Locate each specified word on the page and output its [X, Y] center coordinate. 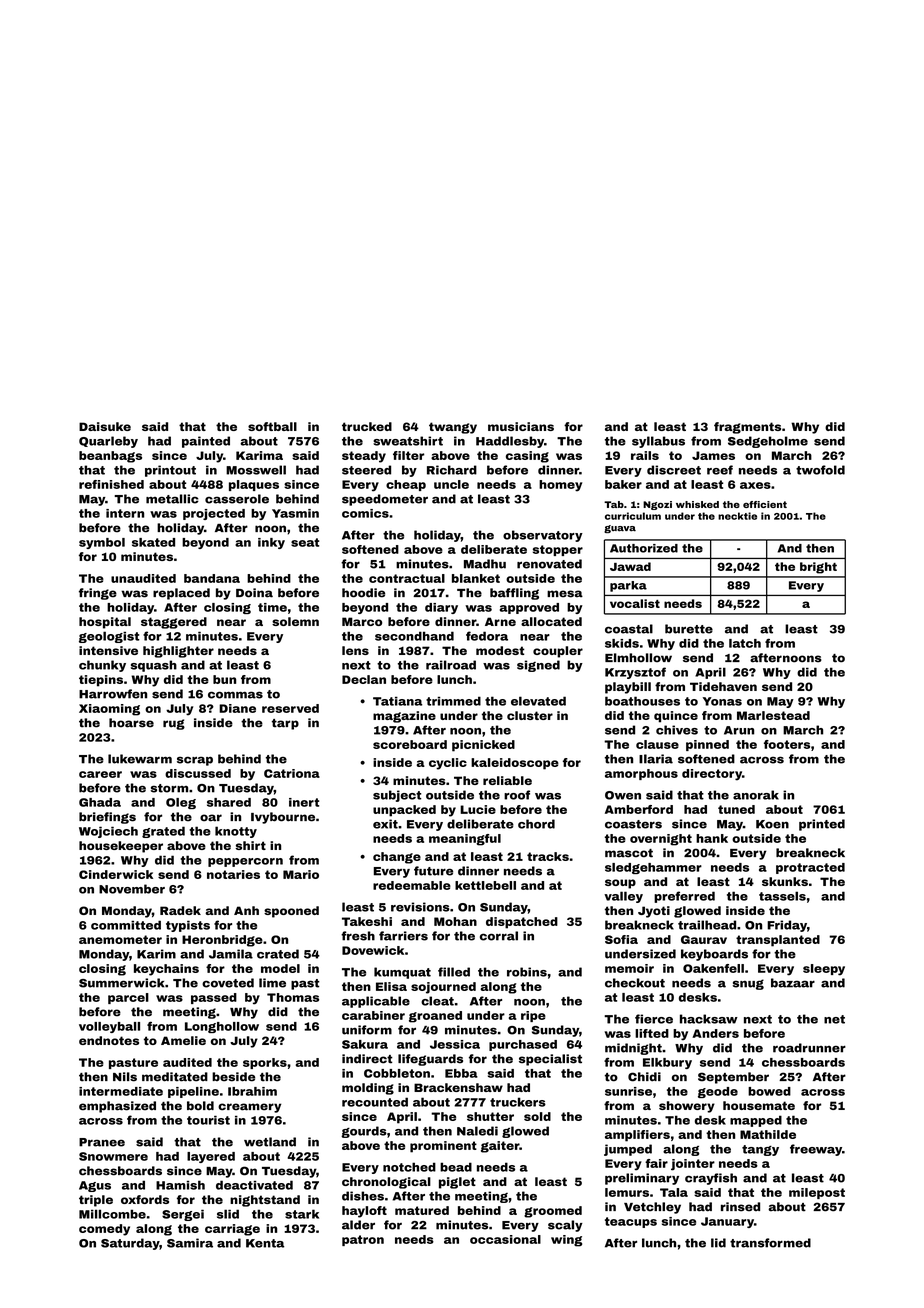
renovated [549, 564]
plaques [254, 485]
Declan [364, 679]
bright [818, 568]
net [834, 1019]
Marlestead [773, 715]
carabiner [373, 1015]
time [272, 607]
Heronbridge [222, 941]
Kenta [265, 1243]
